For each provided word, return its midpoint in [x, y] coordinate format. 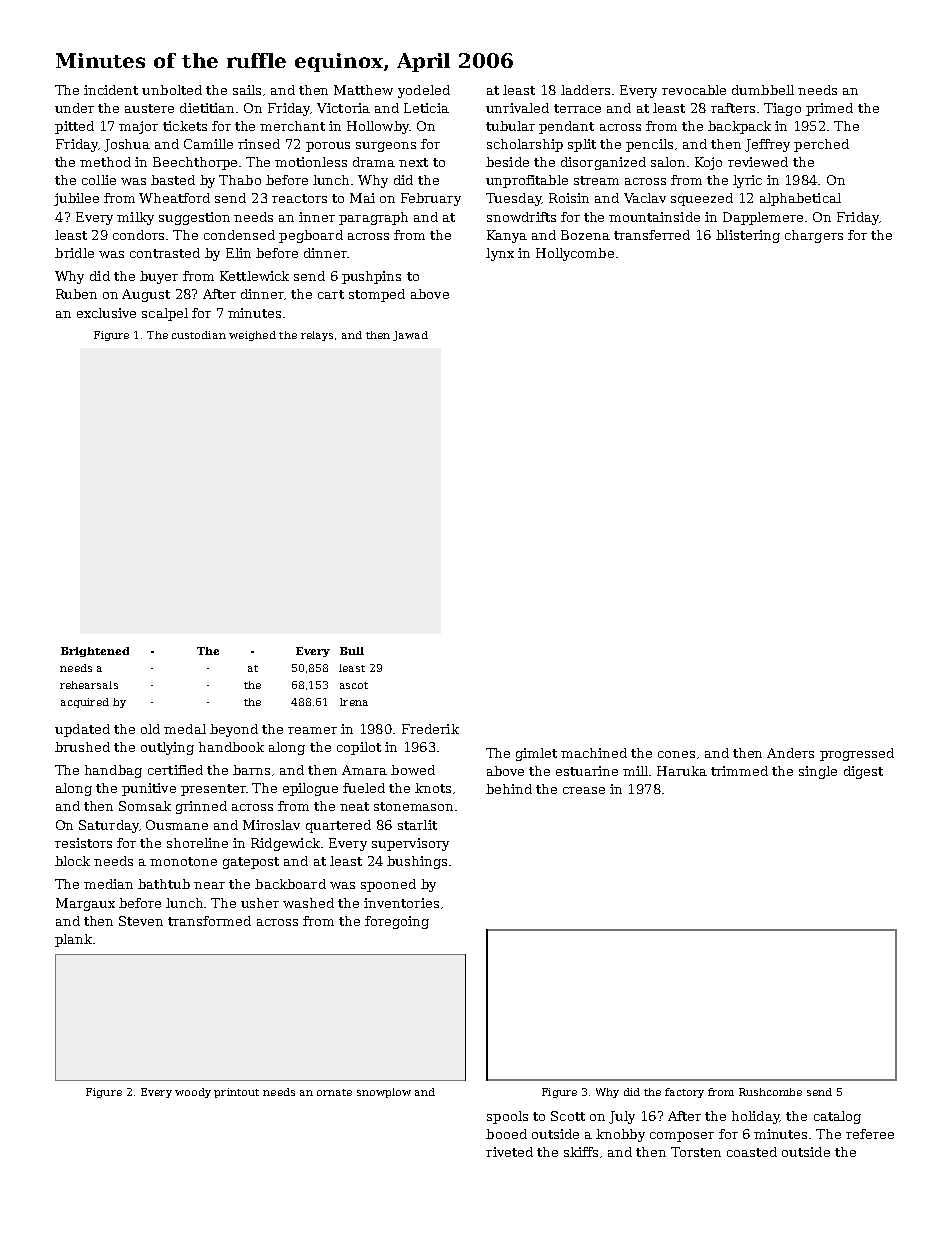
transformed [209, 921]
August [146, 295]
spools [507, 1117]
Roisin [569, 198]
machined [594, 753]
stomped [377, 295]
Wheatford [174, 198]
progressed [857, 754]
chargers [814, 236]
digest [863, 772]
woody [193, 1093]
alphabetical [800, 199]
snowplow [384, 1093]
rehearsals [89, 685]
